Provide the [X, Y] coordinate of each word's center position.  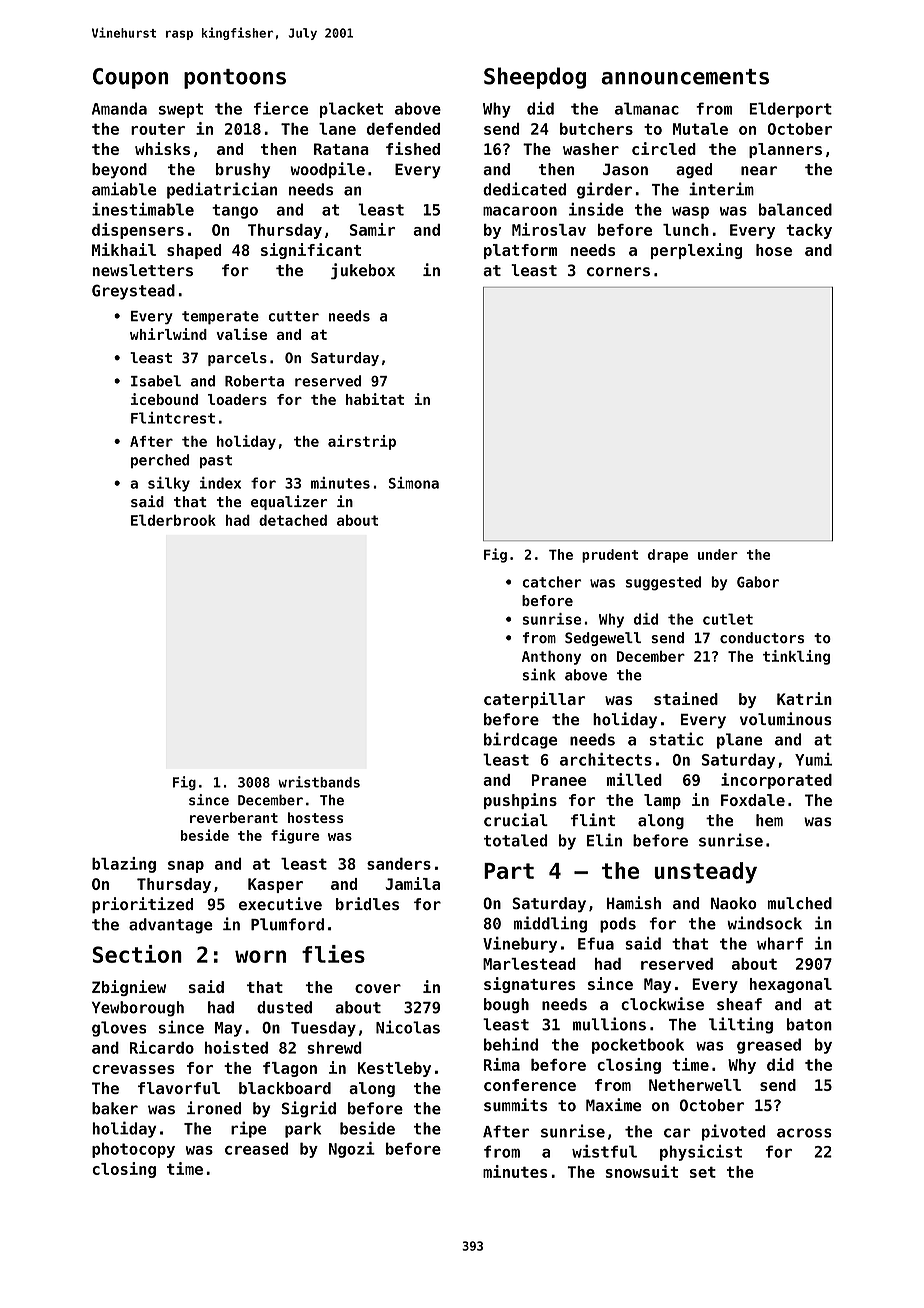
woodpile [327, 170]
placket [351, 110]
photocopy [133, 1150]
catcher [551, 582]
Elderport [790, 110]
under [718, 554]
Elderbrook [173, 520]
